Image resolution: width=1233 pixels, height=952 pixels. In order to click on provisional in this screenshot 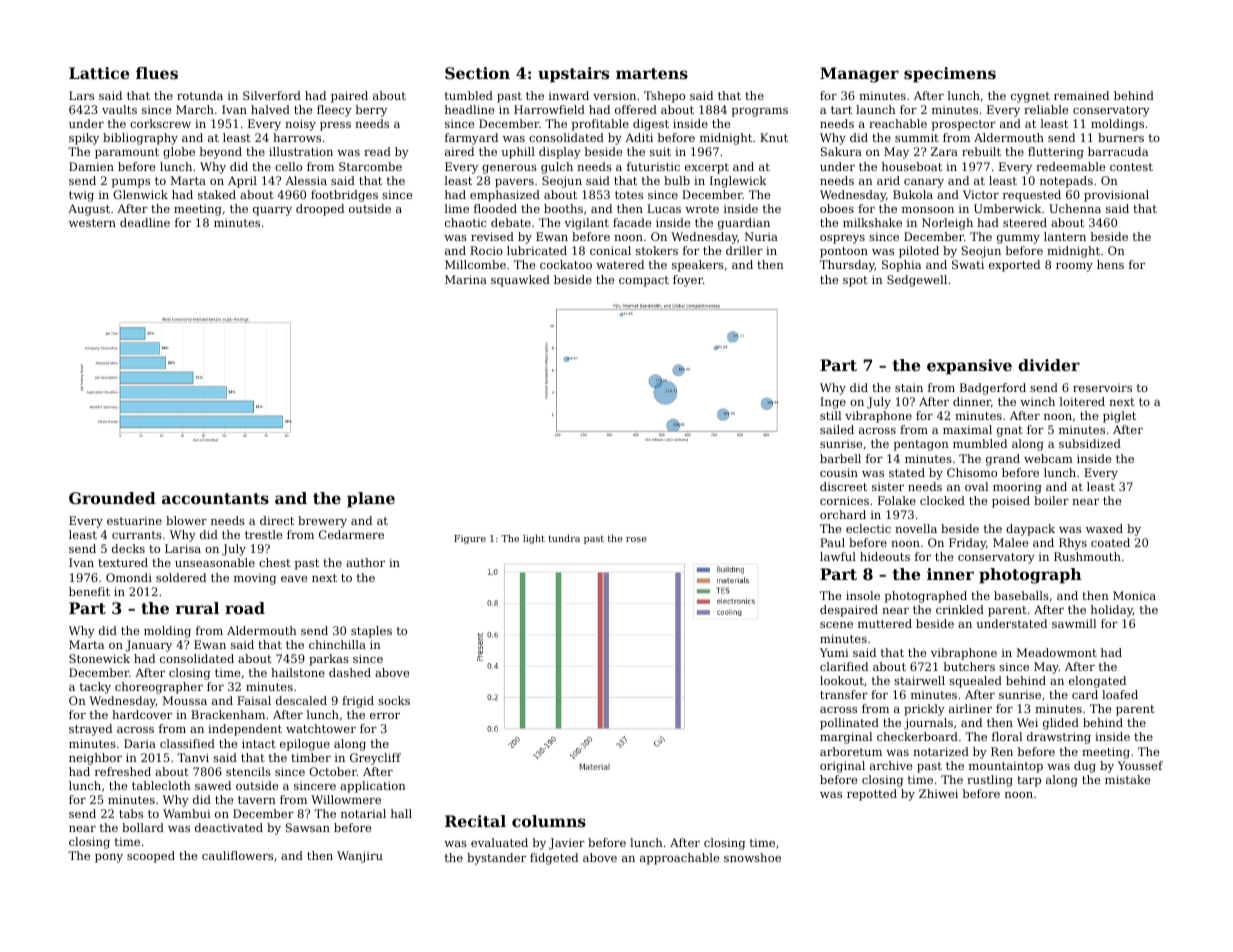, I will do `click(1116, 196)`.
